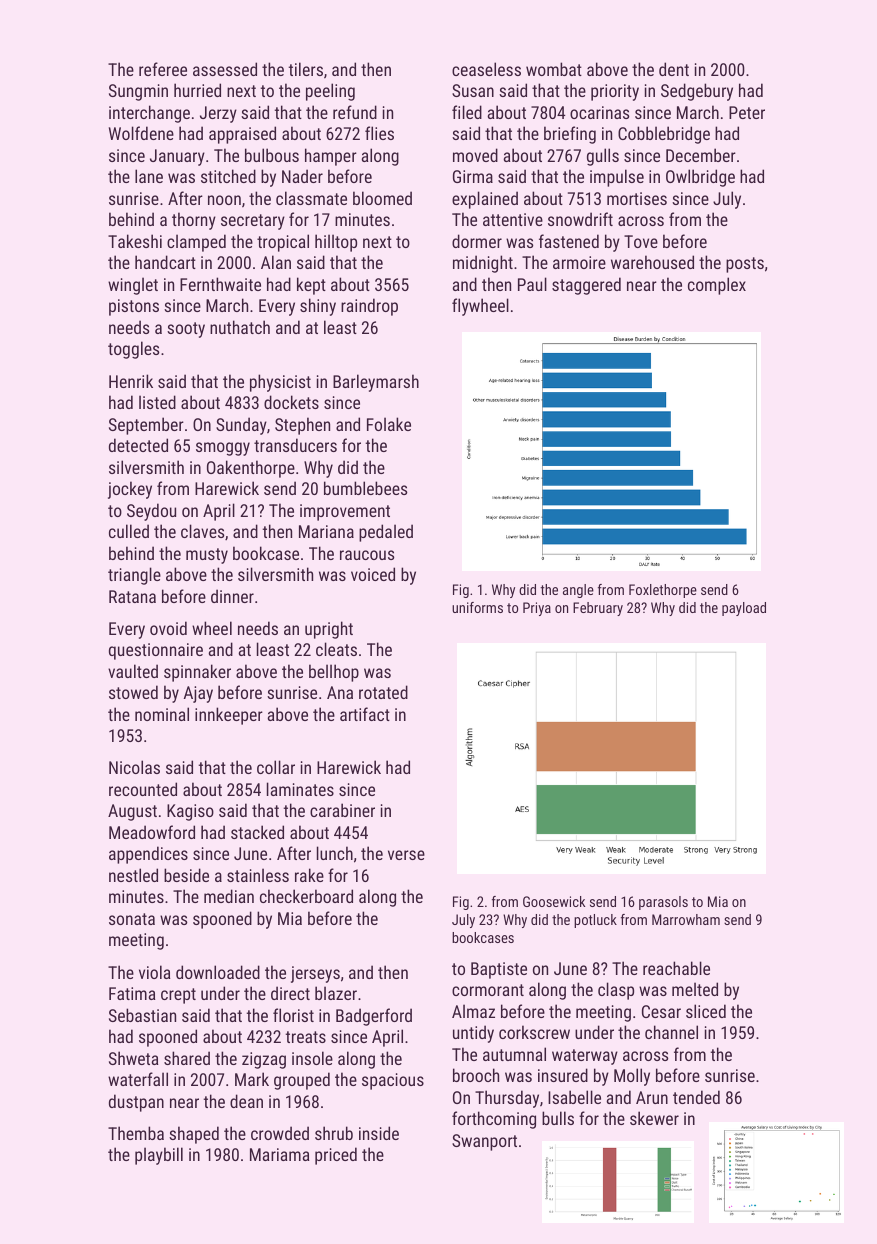 This screenshot has width=877, height=1244. I want to click on rotated, so click(383, 692).
